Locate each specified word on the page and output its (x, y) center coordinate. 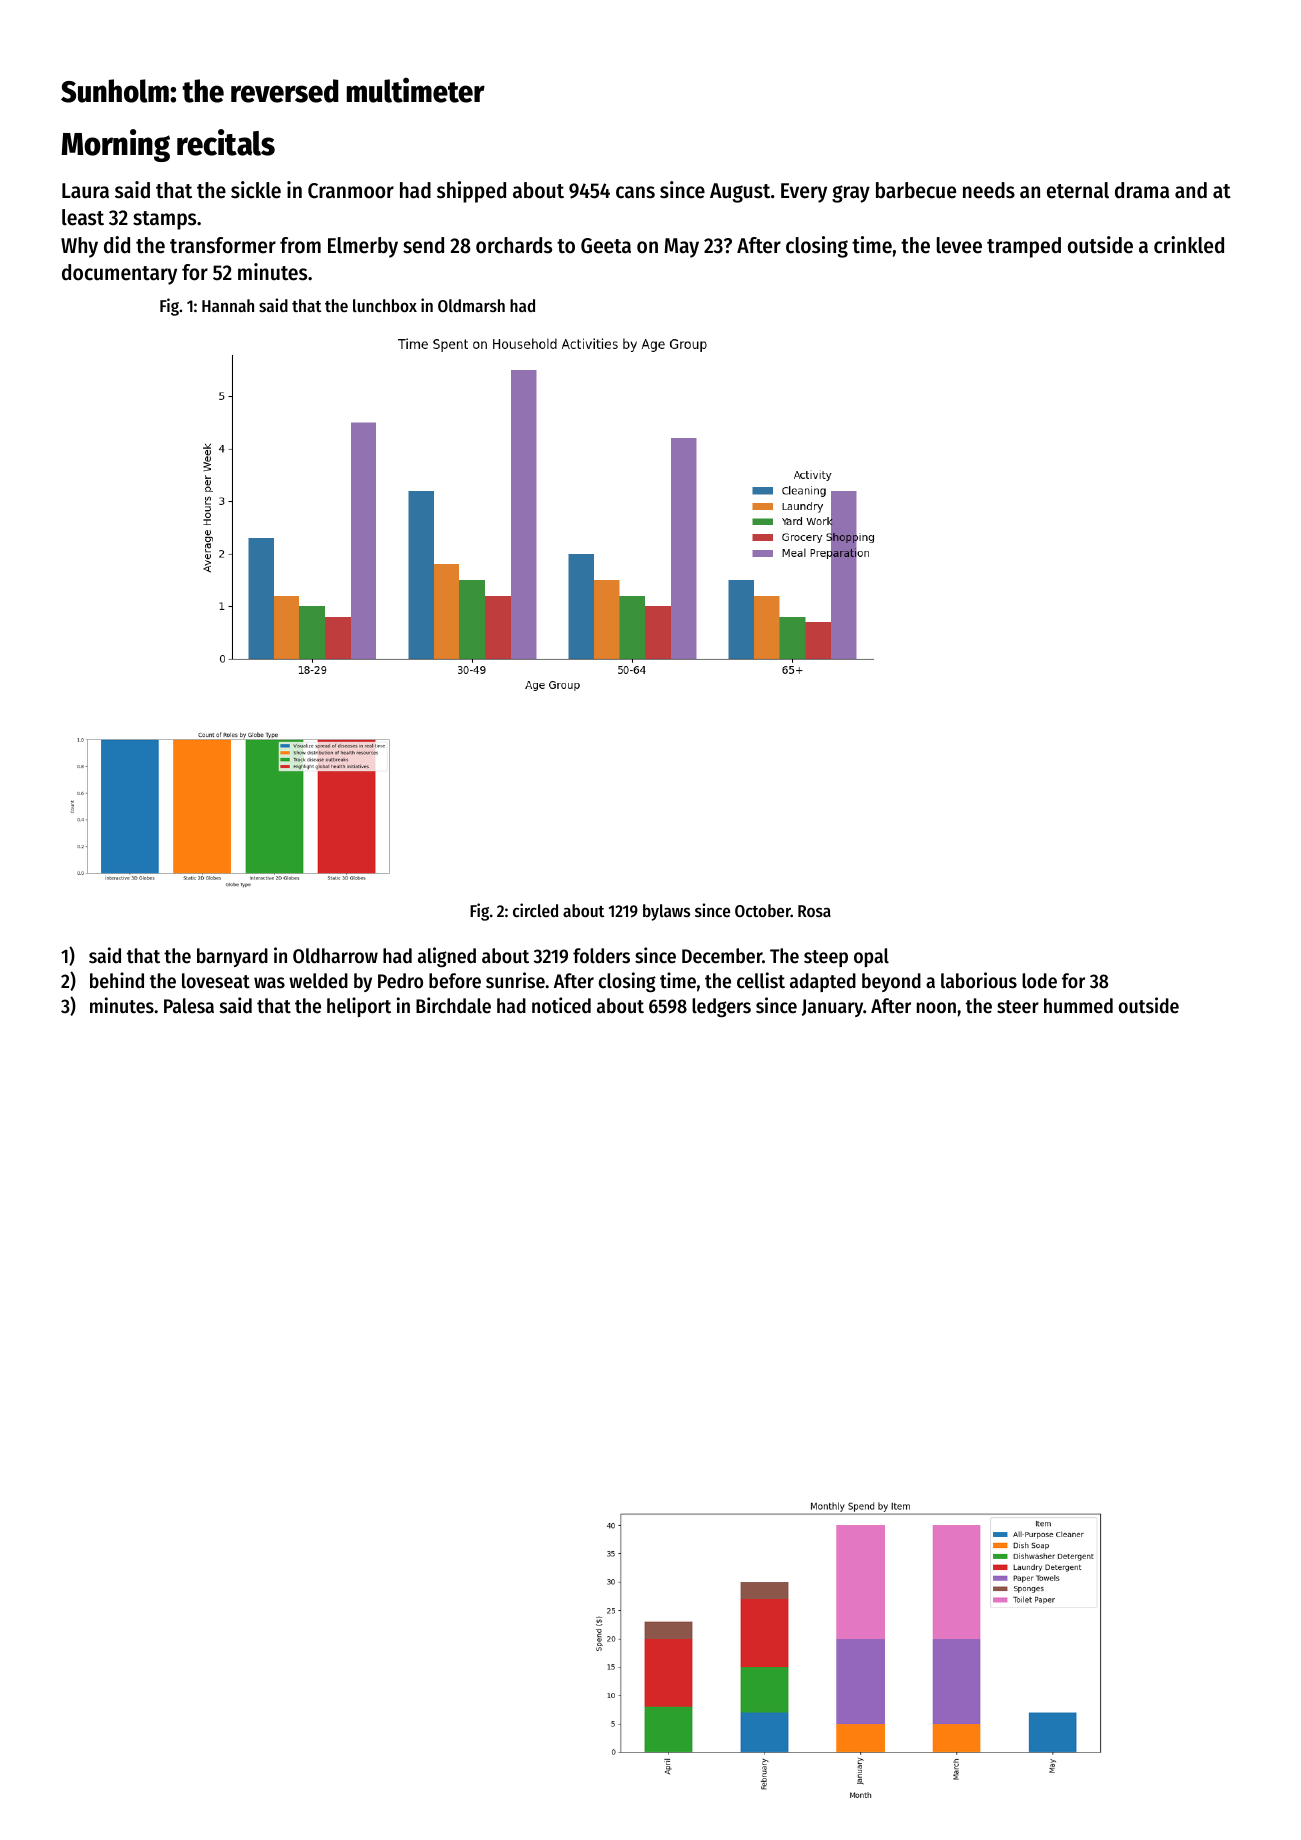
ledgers (721, 1007)
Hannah (228, 305)
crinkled (1189, 245)
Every (804, 193)
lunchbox (385, 305)
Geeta (606, 246)
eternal (1078, 190)
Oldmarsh (471, 305)
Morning (115, 145)
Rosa (814, 911)
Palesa (189, 1006)
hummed (1078, 1006)
